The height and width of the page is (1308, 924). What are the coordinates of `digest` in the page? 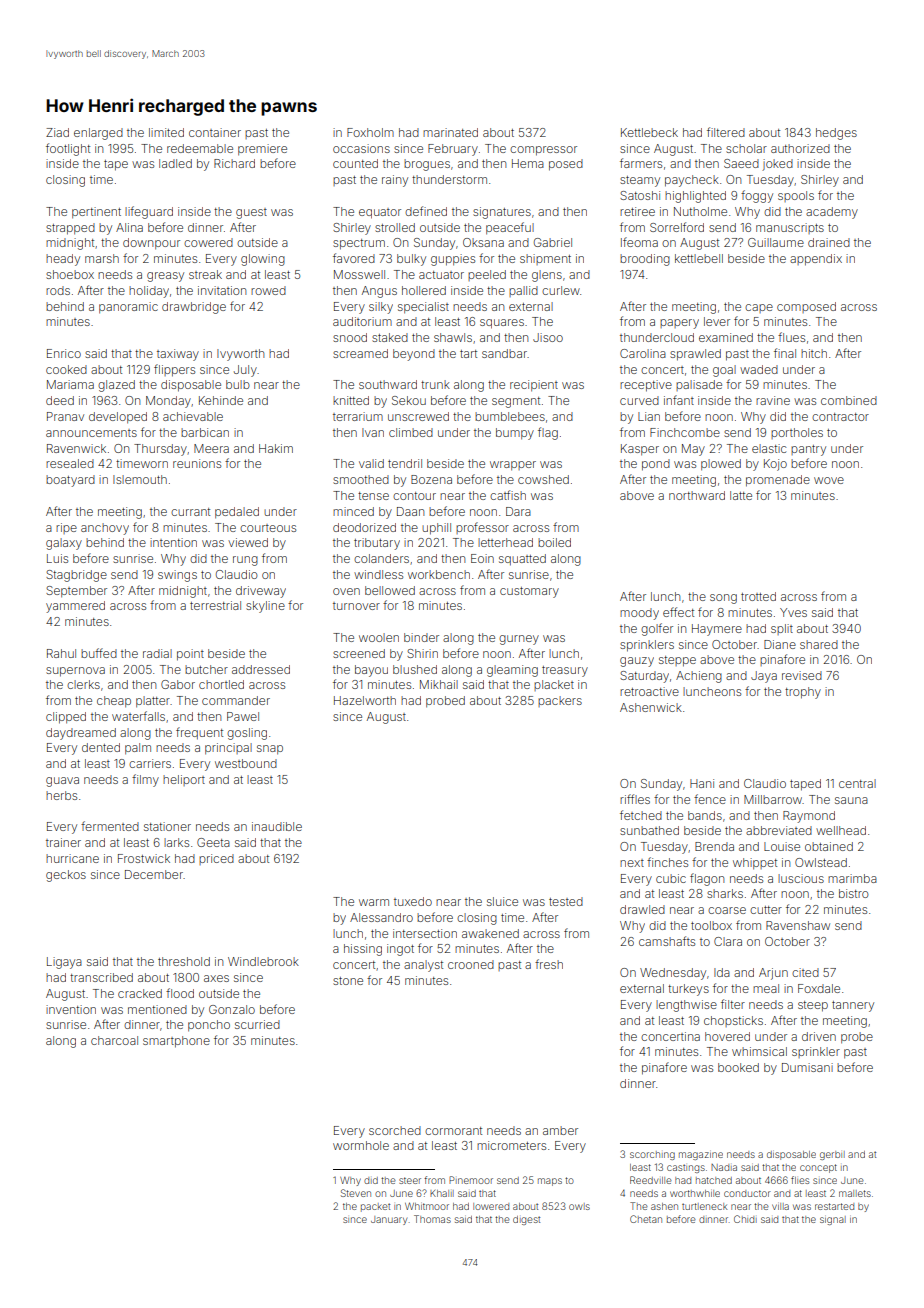 It's located at (526, 1220).
